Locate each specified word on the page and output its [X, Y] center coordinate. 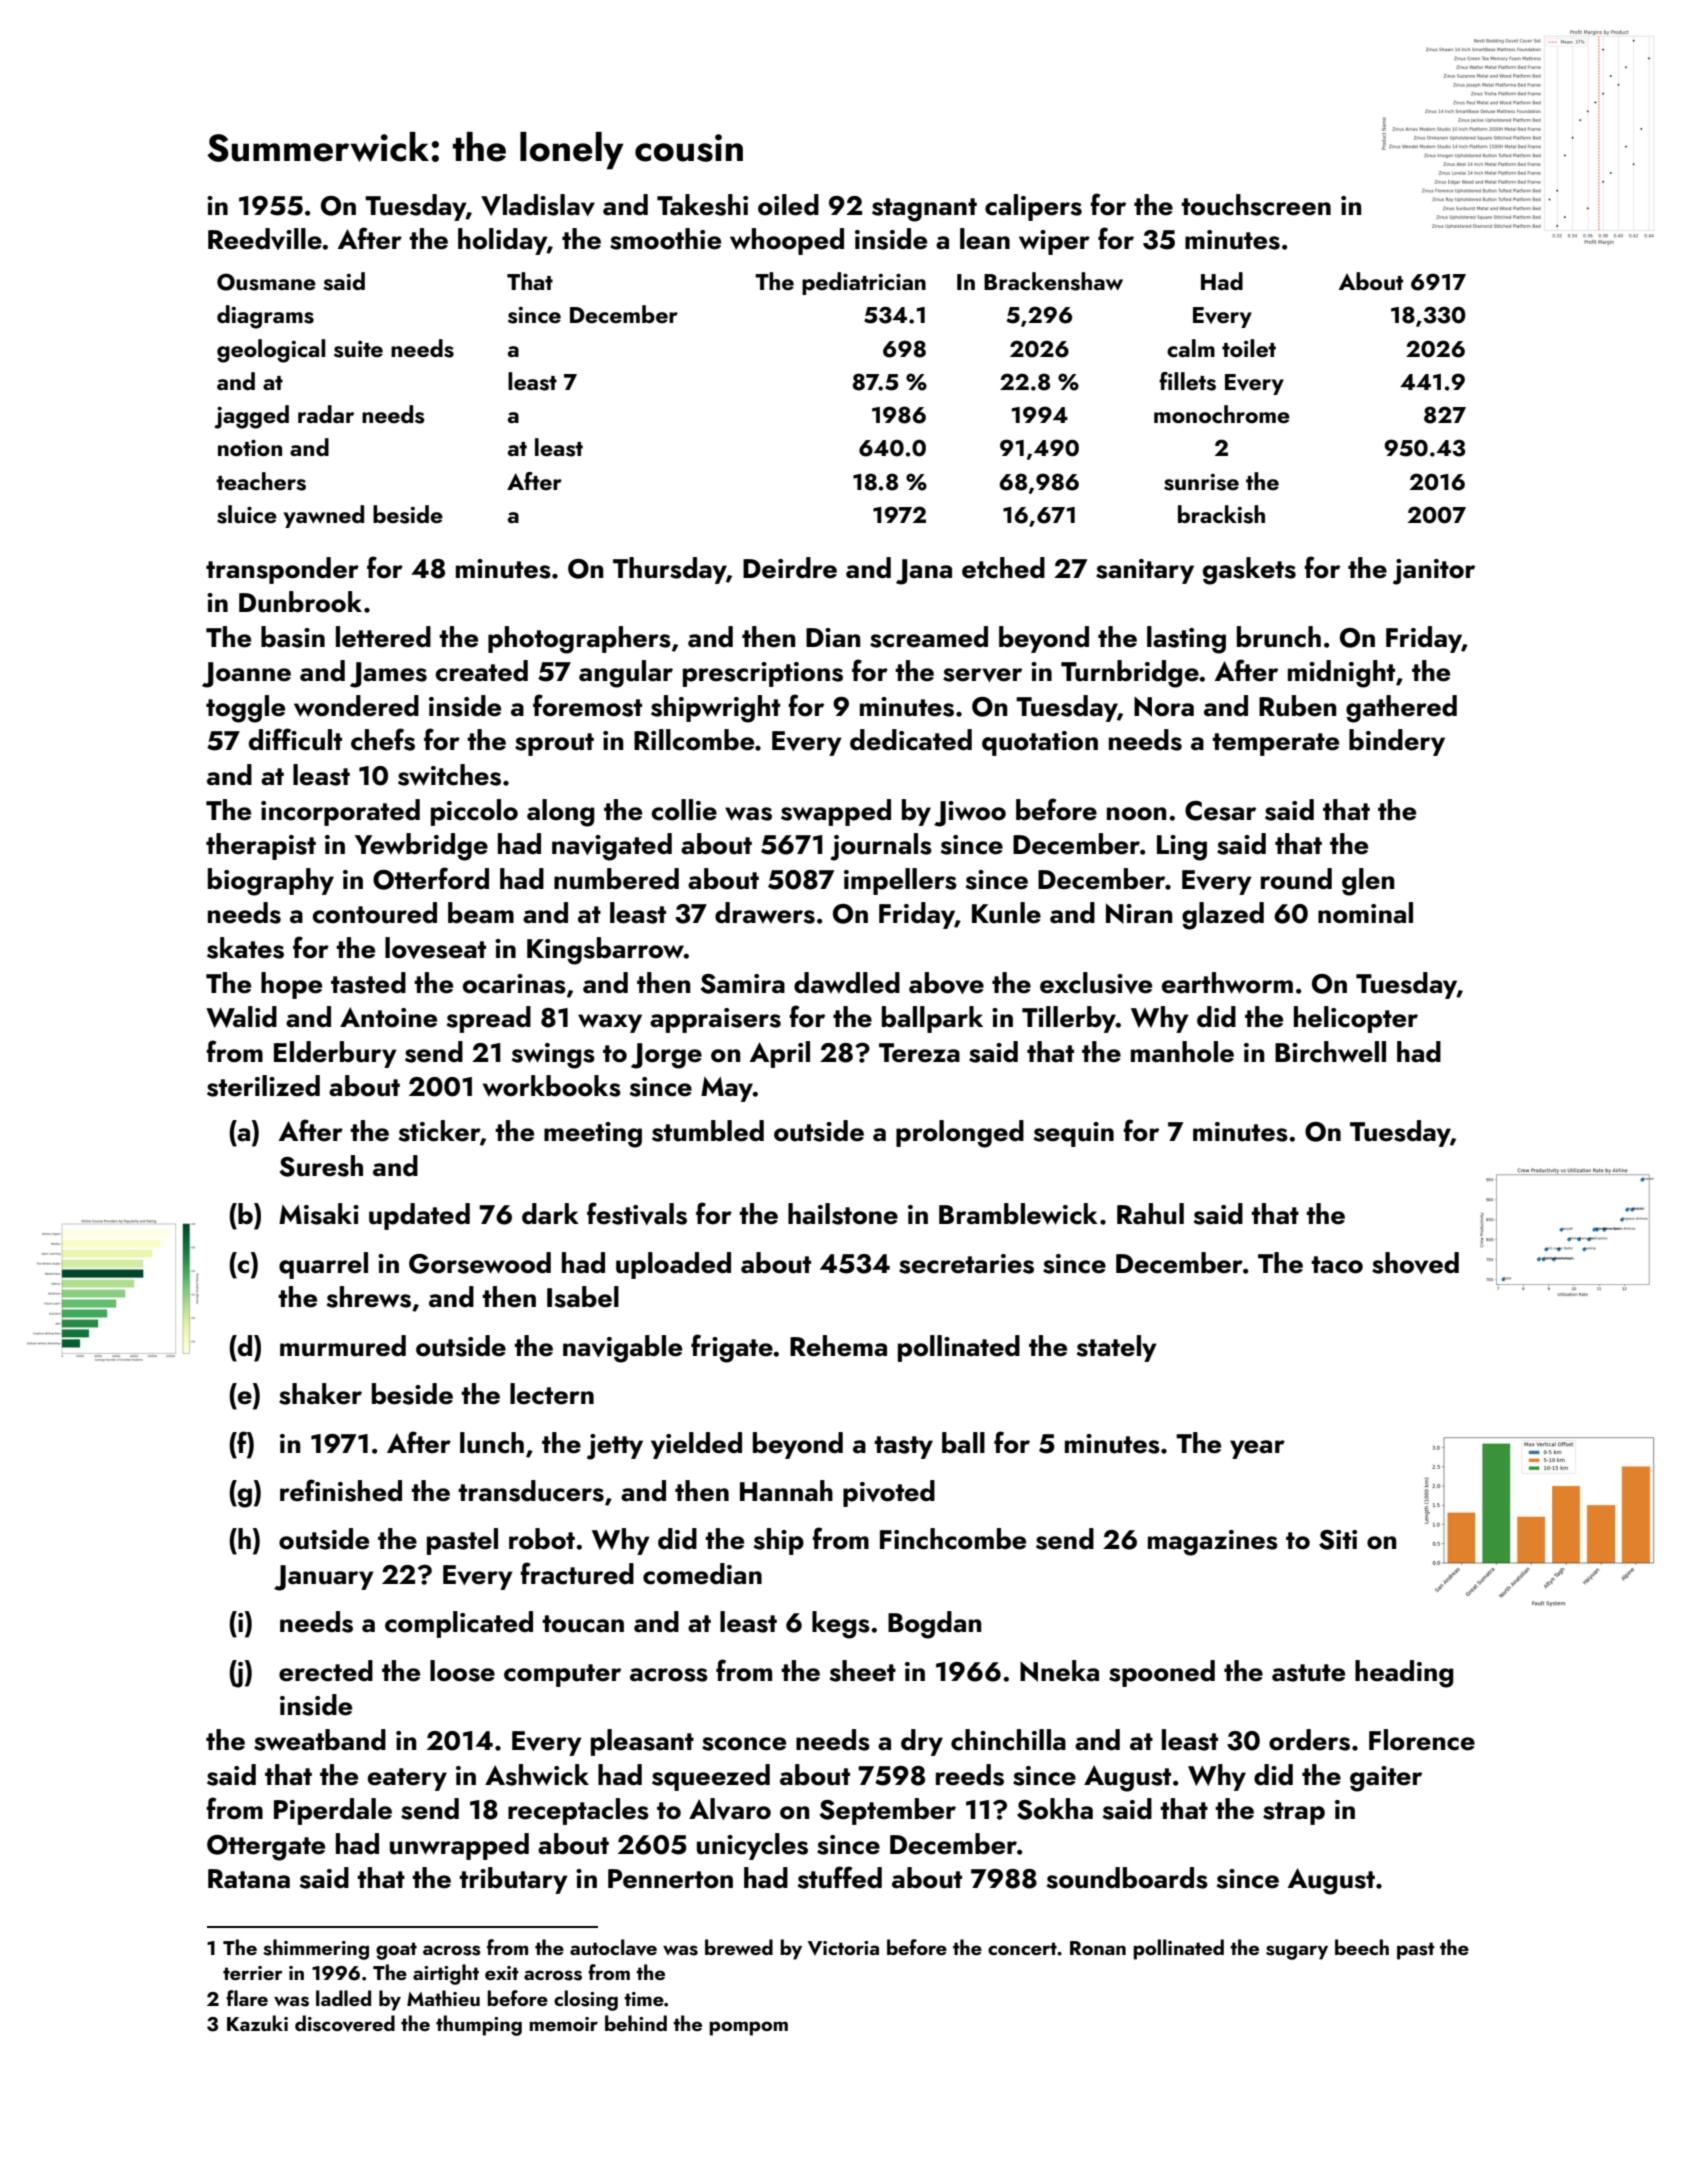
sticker [439, 1131]
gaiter [1386, 1779]
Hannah [786, 1491]
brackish [1221, 514]
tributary [513, 1880]
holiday [502, 241]
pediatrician [864, 283]
